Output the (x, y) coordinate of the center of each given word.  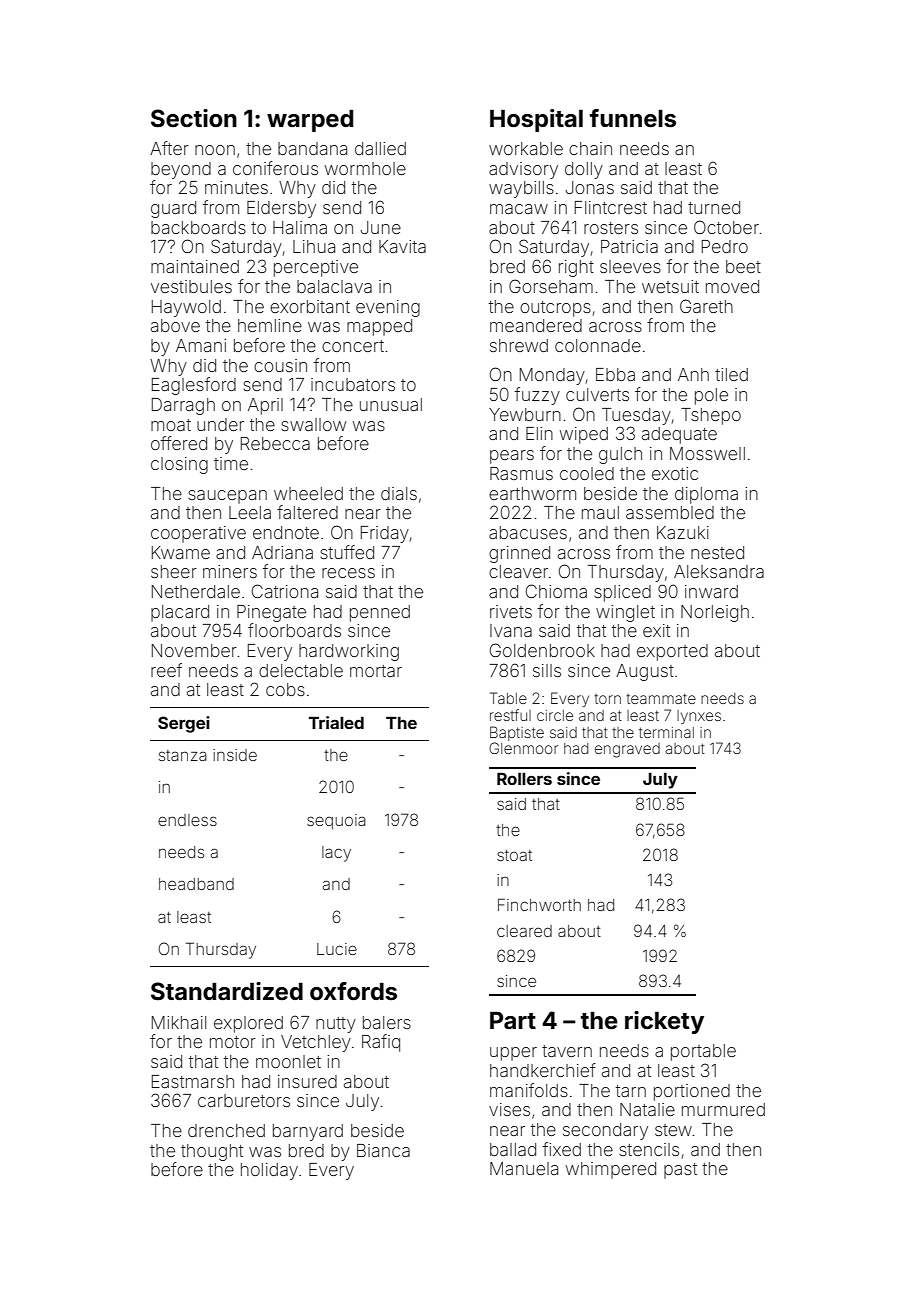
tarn (631, 1091)
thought (212, 1152)
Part (513, 1020)
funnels (633, 118)
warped (310, 120)
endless (187, 820)
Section (194, 118)
